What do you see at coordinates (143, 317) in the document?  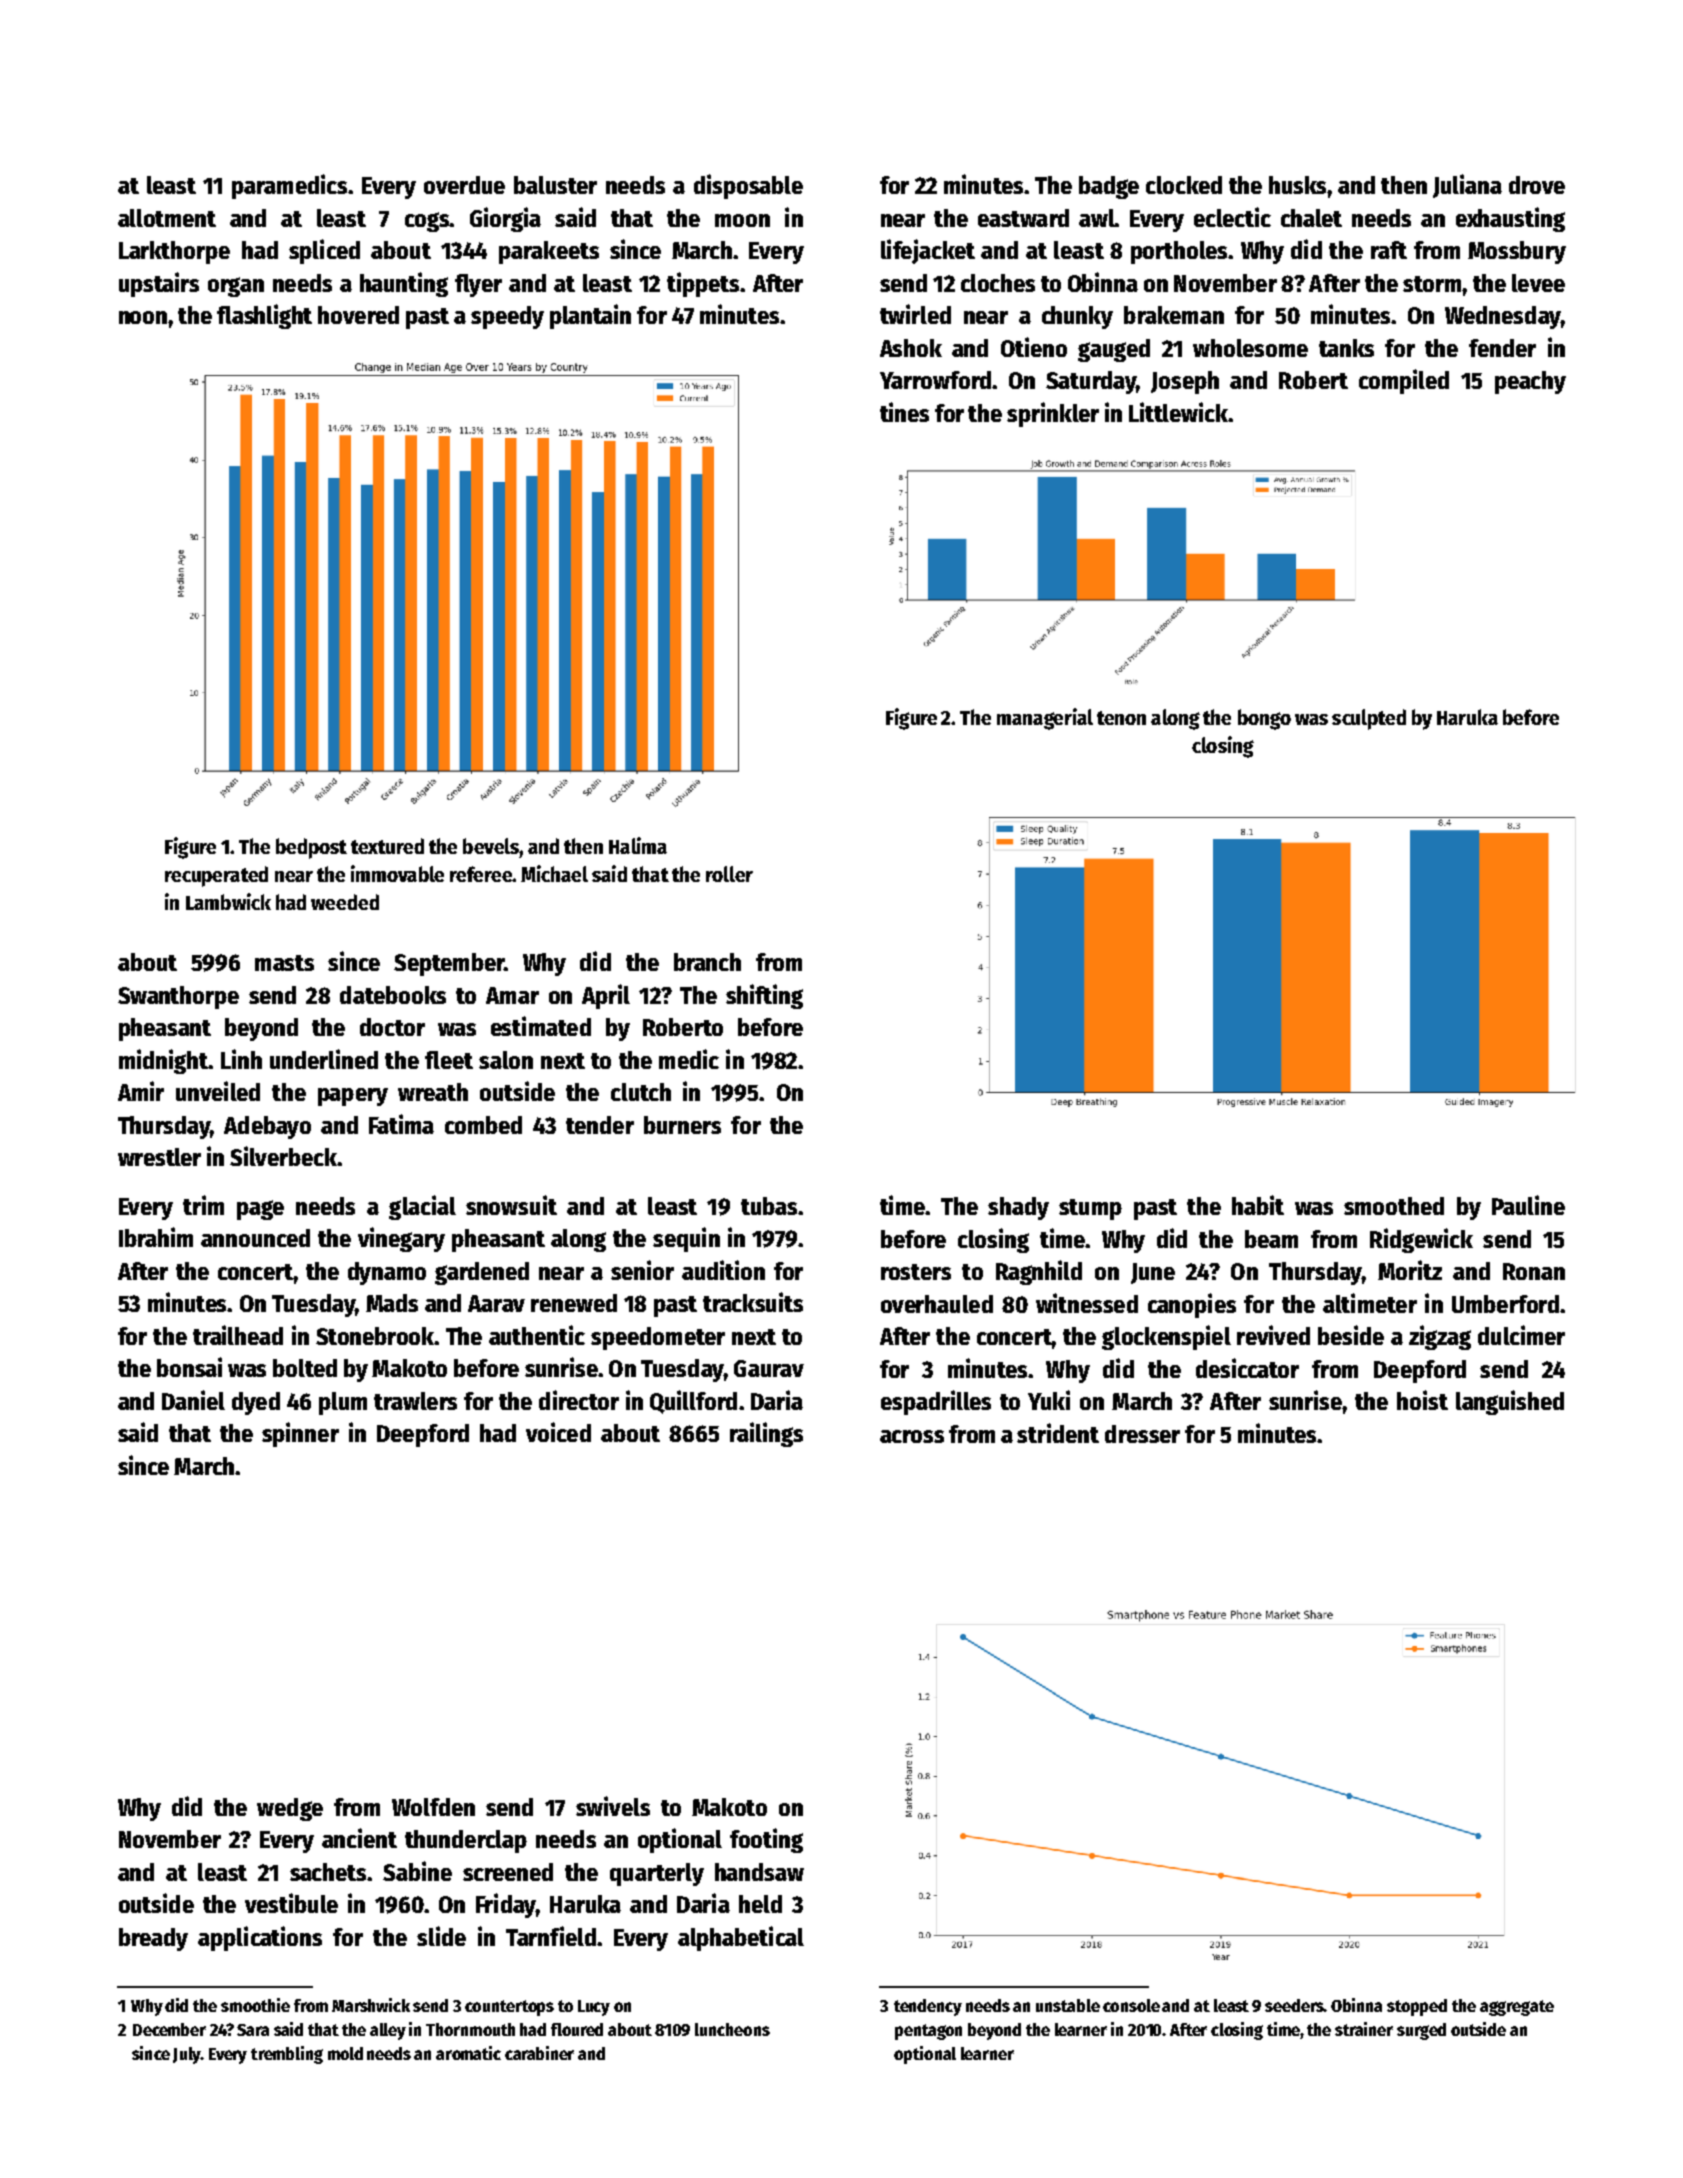 I see `noon` at bounding box center [143, 317].
